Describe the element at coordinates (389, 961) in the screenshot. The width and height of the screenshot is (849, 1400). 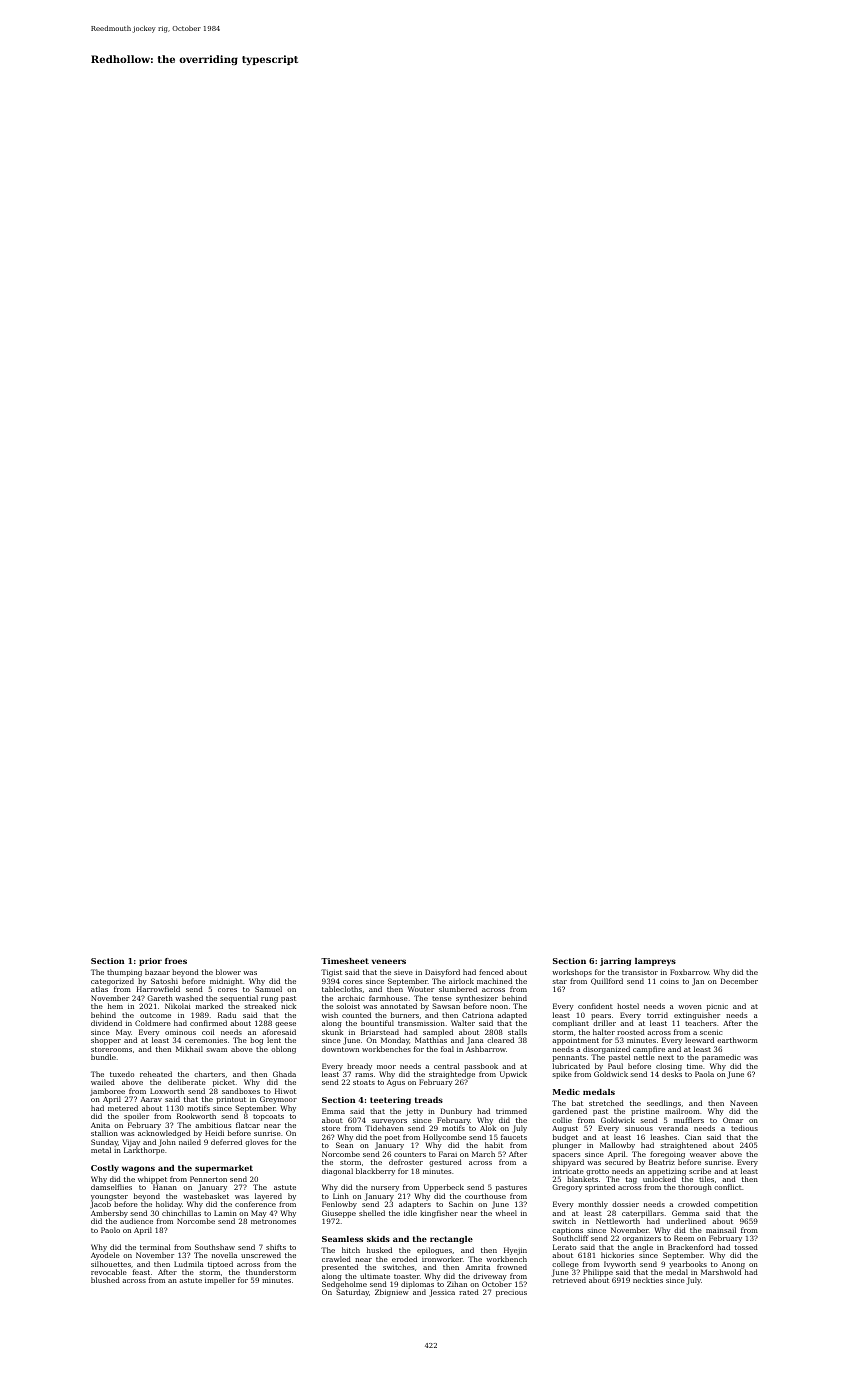
I see `veneers` at that location.
